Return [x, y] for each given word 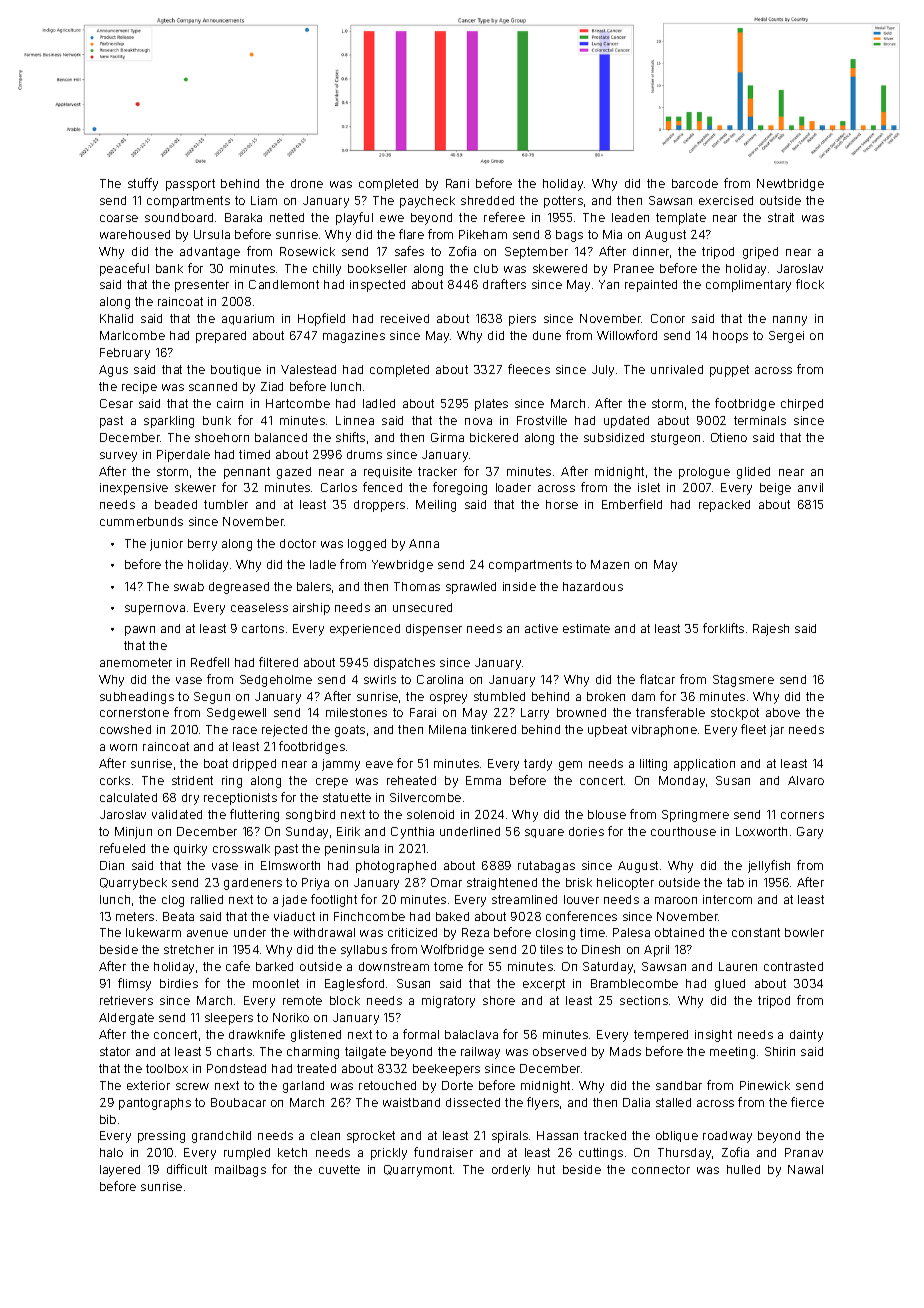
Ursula [212, 234]
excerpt [544, 985]
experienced [365, 630]
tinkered [493, 729]
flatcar [657, 679]
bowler [804, 932]
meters [135, 916]
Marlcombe [132, 335]
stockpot [735, 714]
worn [123, 747]
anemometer [136, 662]
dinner [651, 251]
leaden [630, 217]
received [405, 318]
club [486, 268]
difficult [187, 1169]
